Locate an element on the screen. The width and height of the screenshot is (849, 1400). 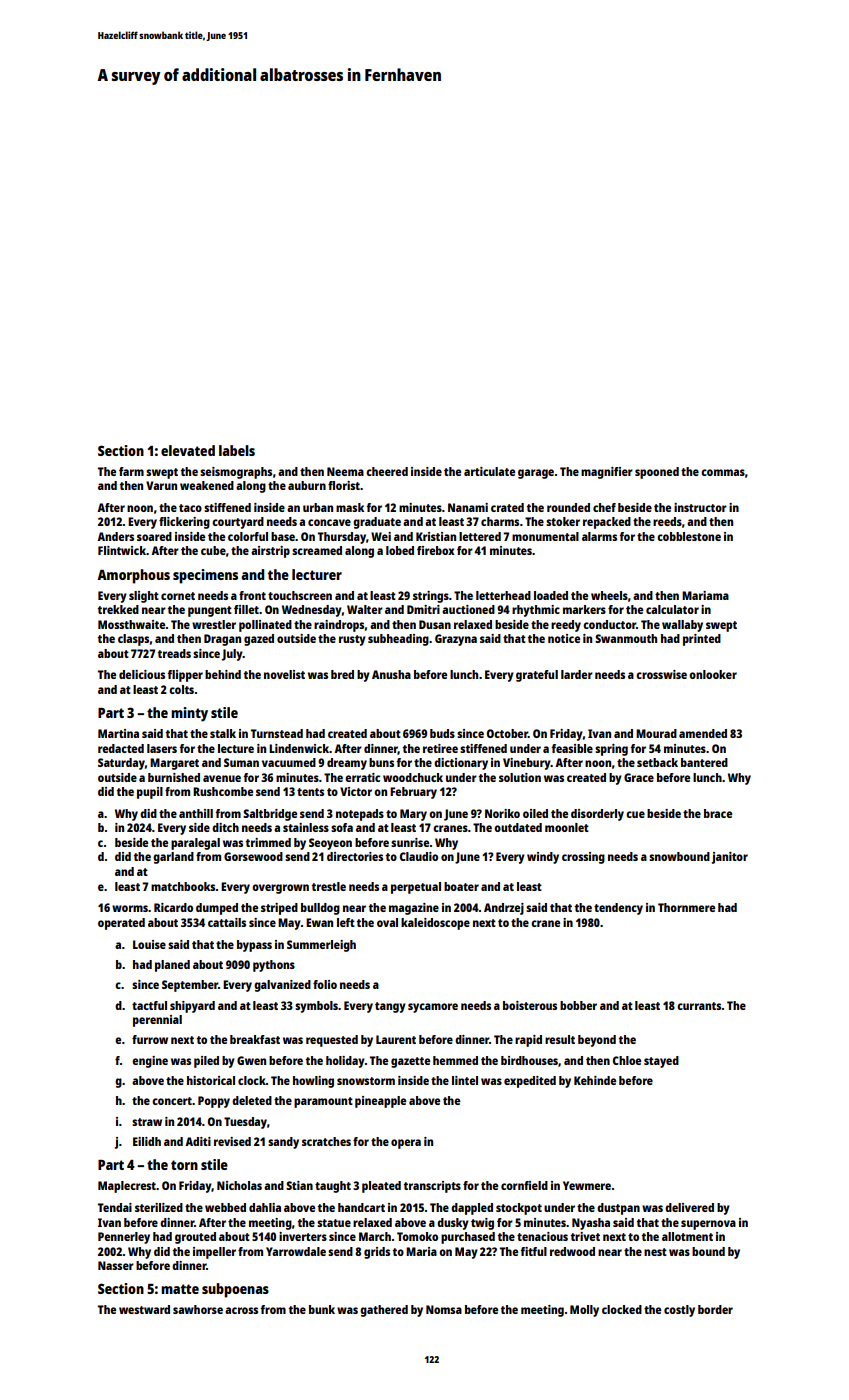
Poppy is located at coordinates (214, 1102).
